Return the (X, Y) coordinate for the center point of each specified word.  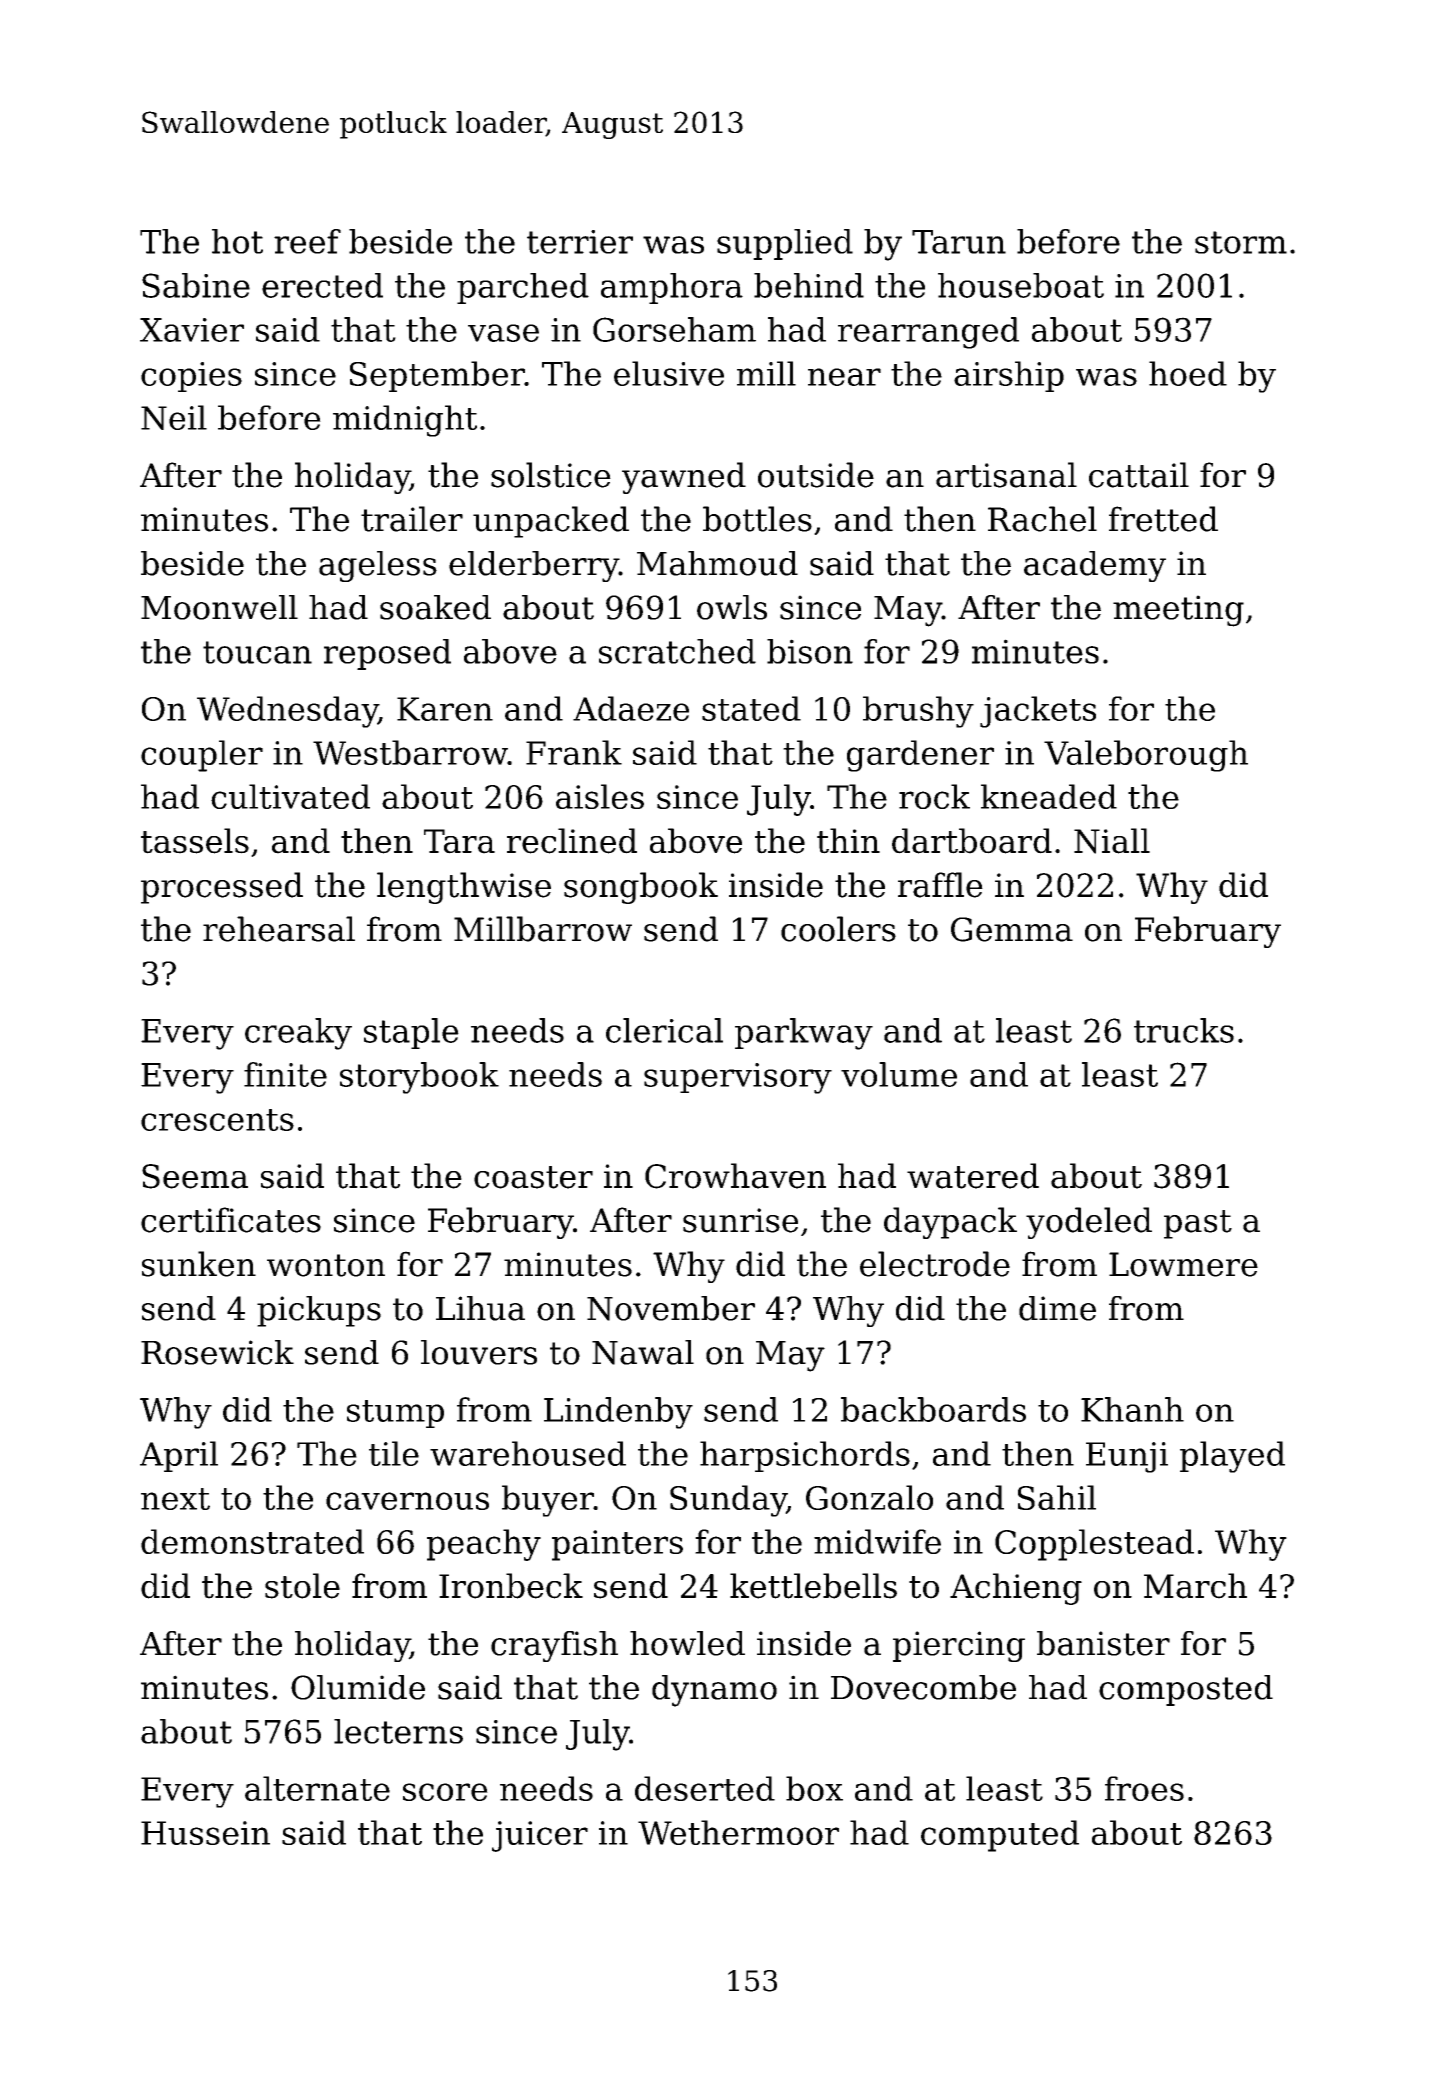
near (844, 377)
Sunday (728, 1501)
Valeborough (1146, 756)
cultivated (290, 796)
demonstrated (252, 1541)
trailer (412, 519)
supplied (785, 244)
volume (899, 1074)
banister (1103, 1643)
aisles (600, 796)
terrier (580, 242)
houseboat (1021, 285)
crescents (217, 1120)
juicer (540, 1836)
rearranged (928, 333)
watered (973, 1176)
